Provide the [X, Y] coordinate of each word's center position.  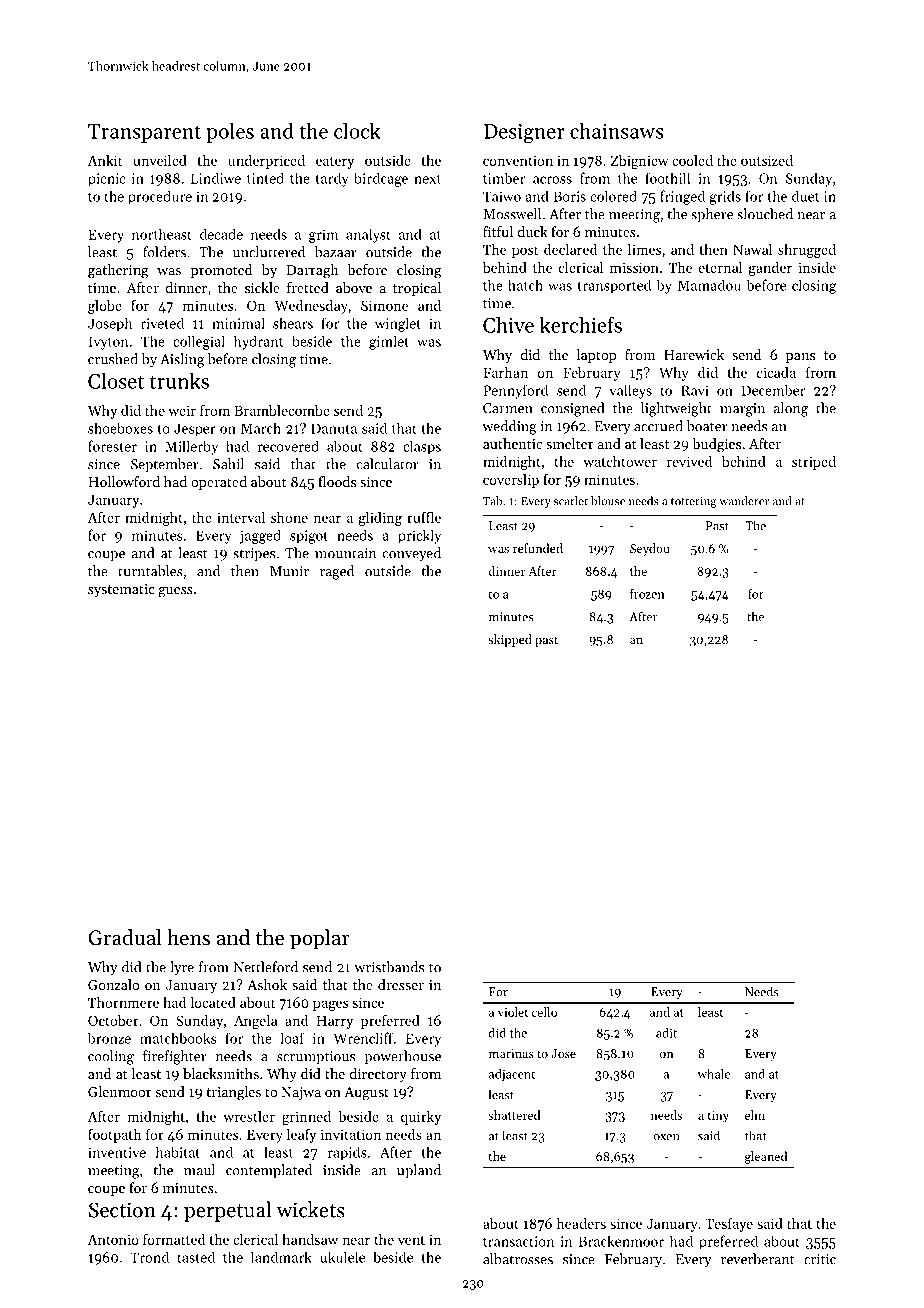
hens [188, 937]
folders [164, 252]
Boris [570, 196]
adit [666, 1033]
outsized [767, 160]
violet [513, 1012]
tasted [196, 1257]
